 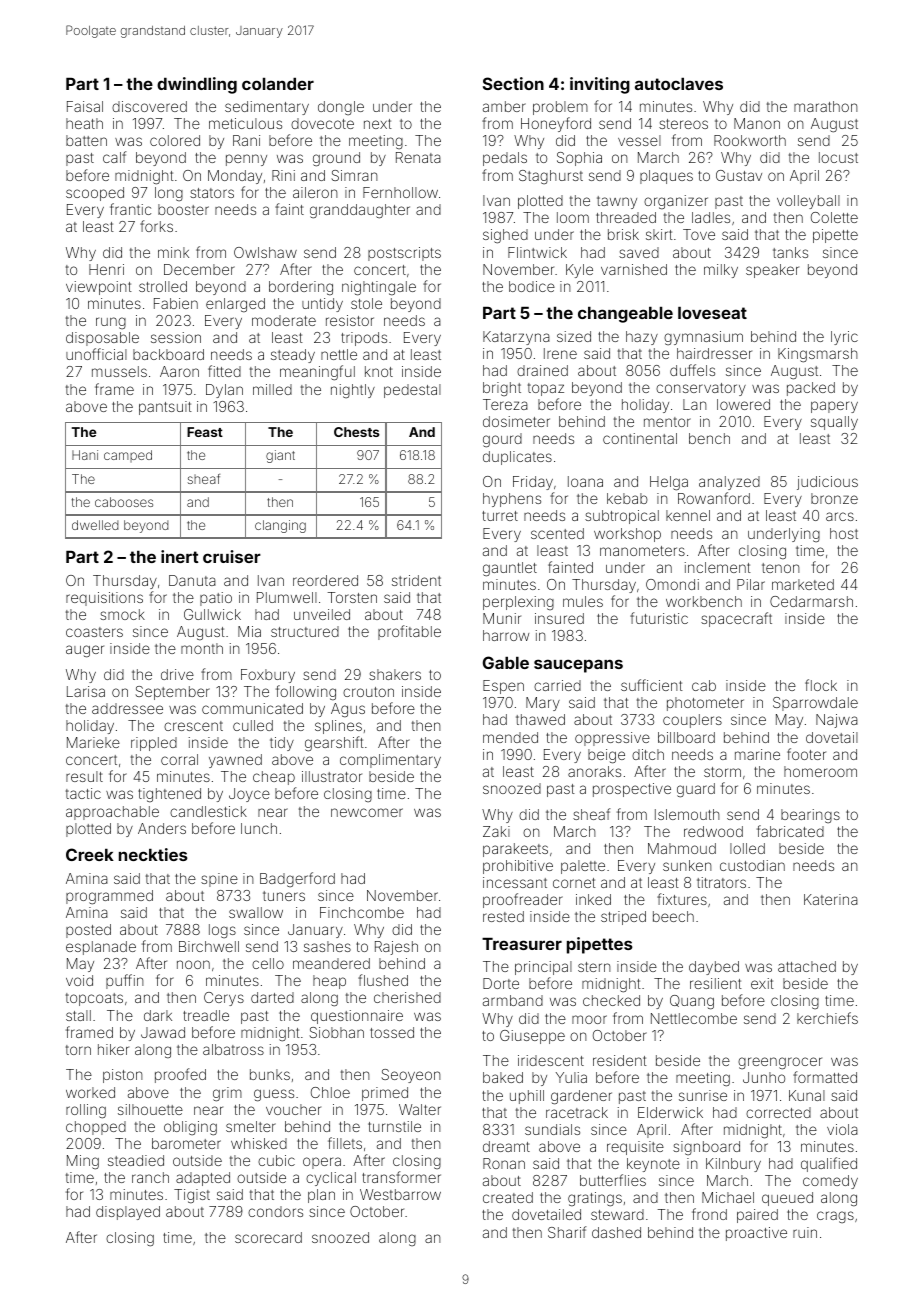 I want to click on Faisal, so click(x=85, y=106).
